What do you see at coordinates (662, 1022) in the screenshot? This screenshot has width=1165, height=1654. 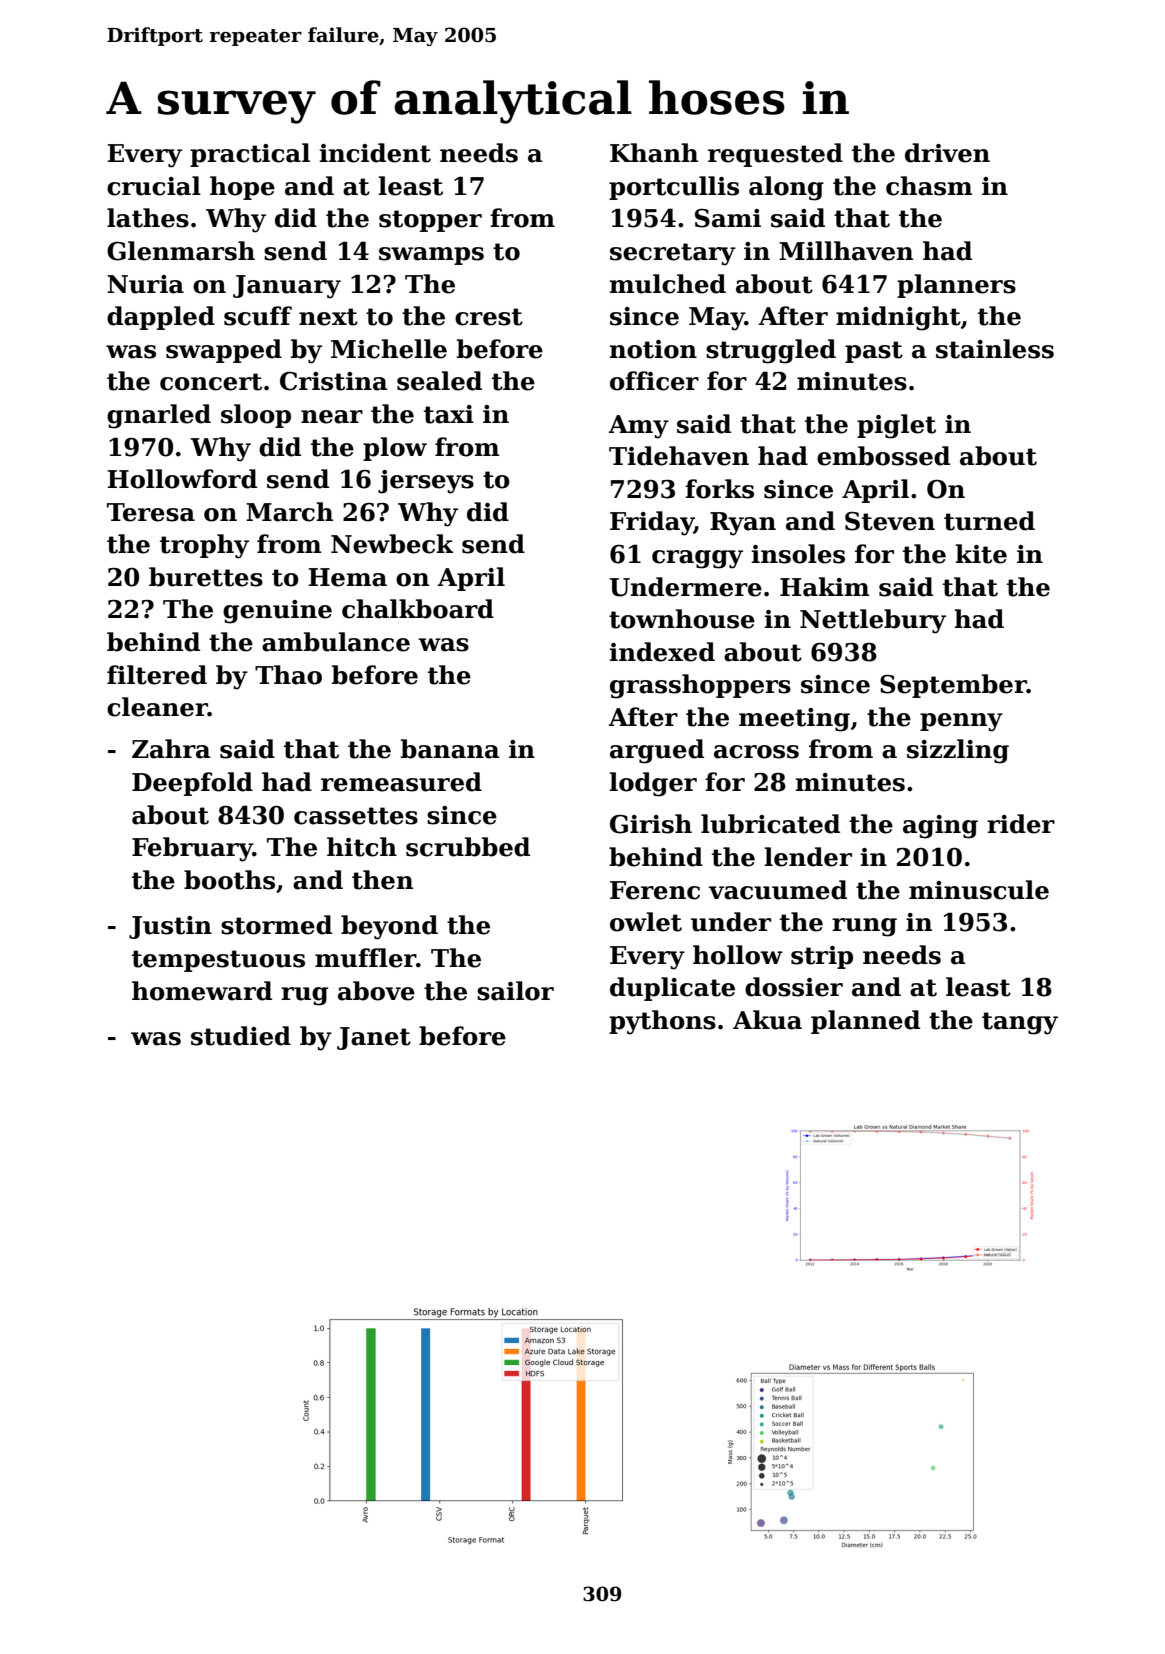 I see `pythons` at bounding box center [662, 1022].
